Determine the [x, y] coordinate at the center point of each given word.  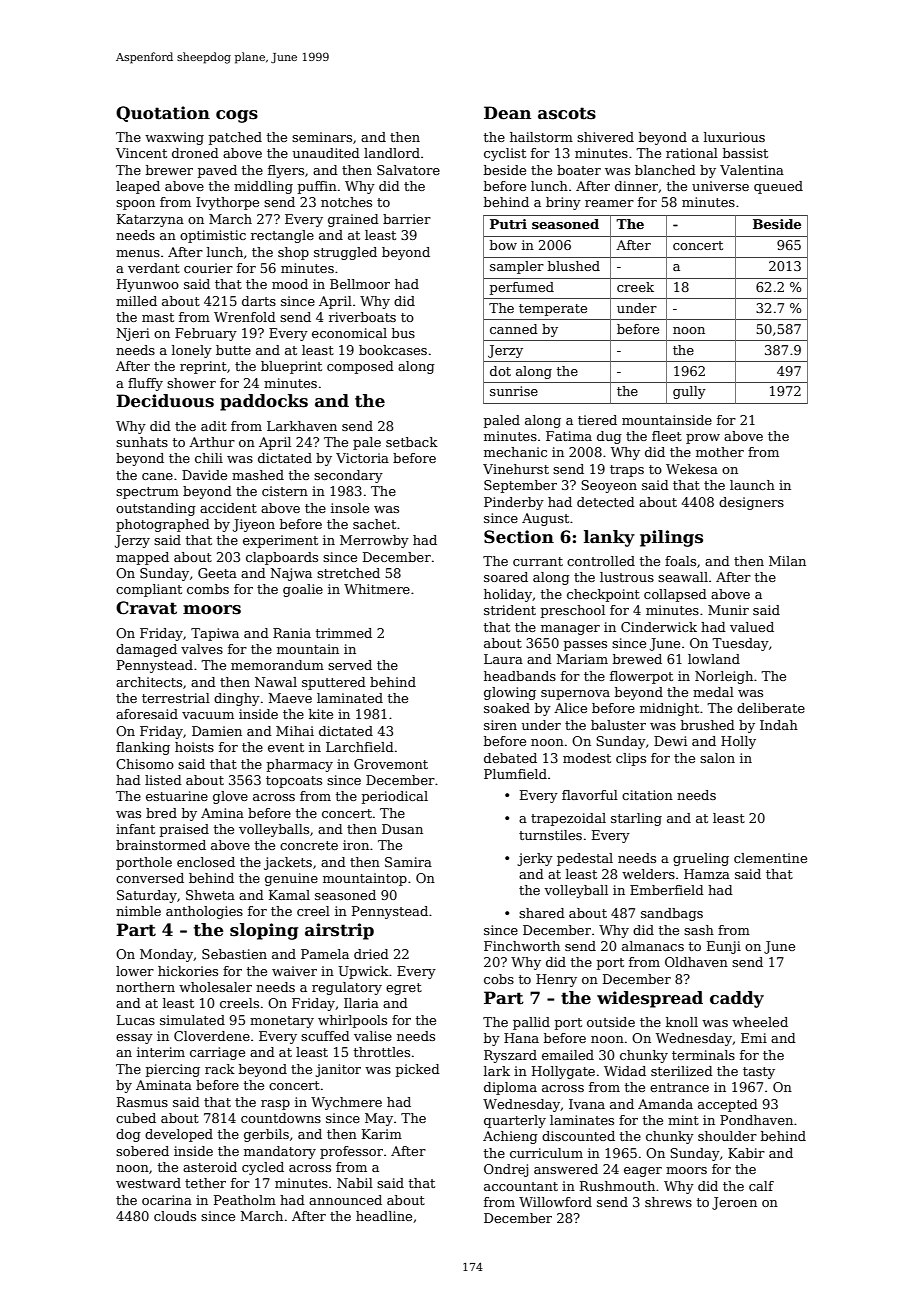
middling [263, 187]
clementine [770, 858]
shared [542, 913]
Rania [292, 633]
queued [778, 187]
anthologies [204, 912]
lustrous [627, 577]
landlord [392, 153]
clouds [175, 1216]
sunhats [142, 442]
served [350, 665]
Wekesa [692, 469]
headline [384, 1216]
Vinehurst [516, 469]
